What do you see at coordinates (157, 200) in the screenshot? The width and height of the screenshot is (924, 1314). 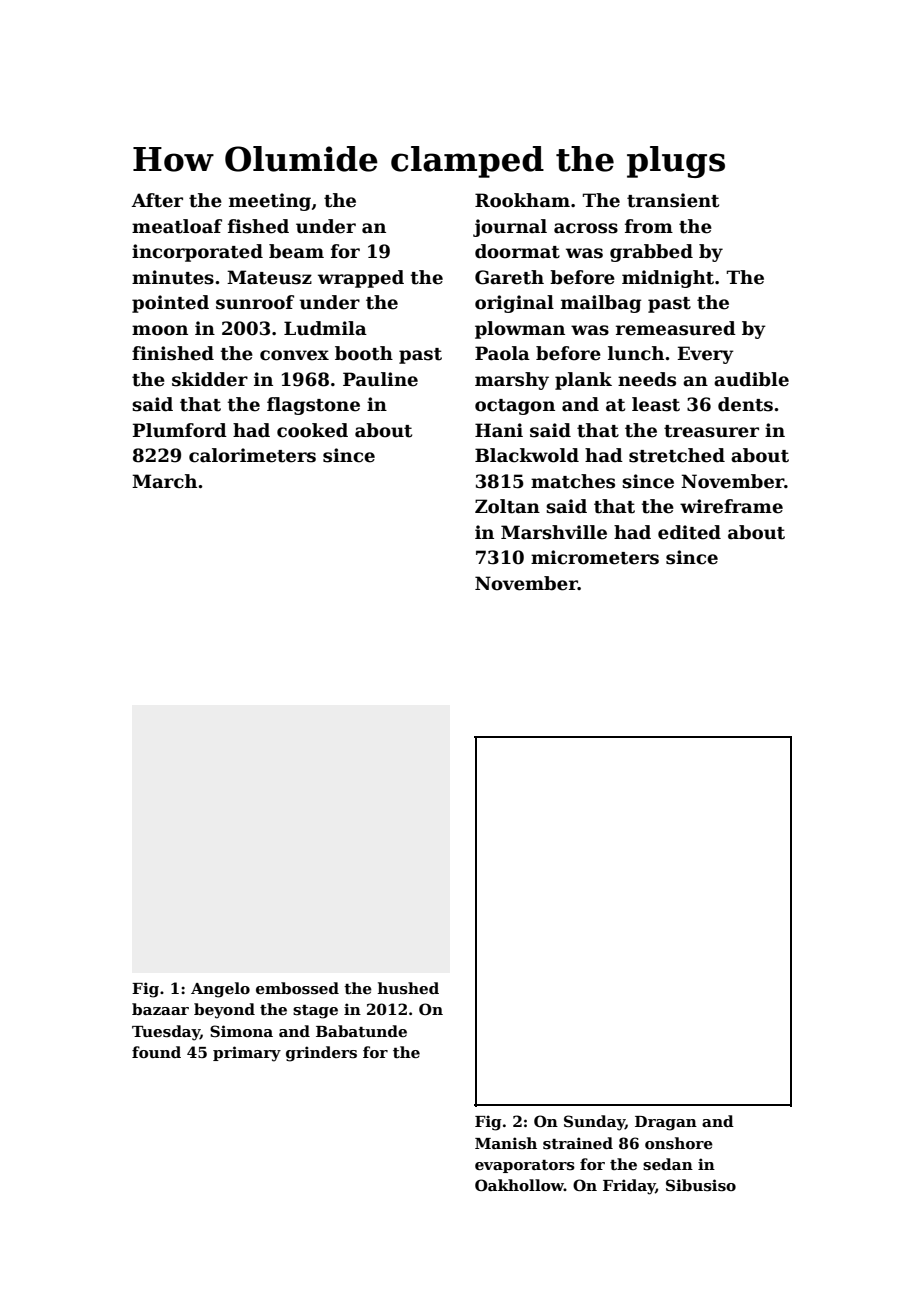 I see `After` at bounding box center [157, 200].
